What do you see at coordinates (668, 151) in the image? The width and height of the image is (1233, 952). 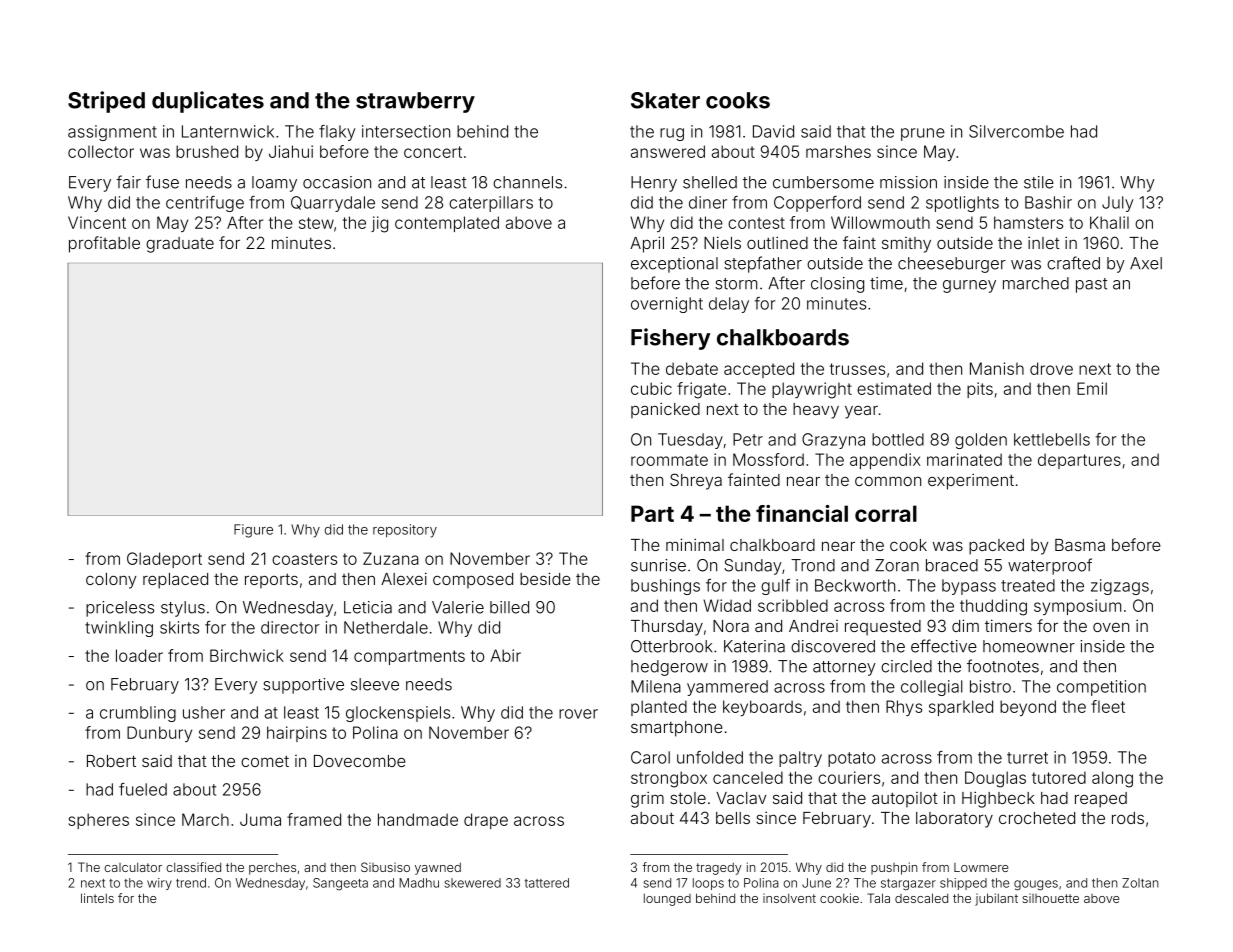 I see `answered` at bounding box center [668, 151].
